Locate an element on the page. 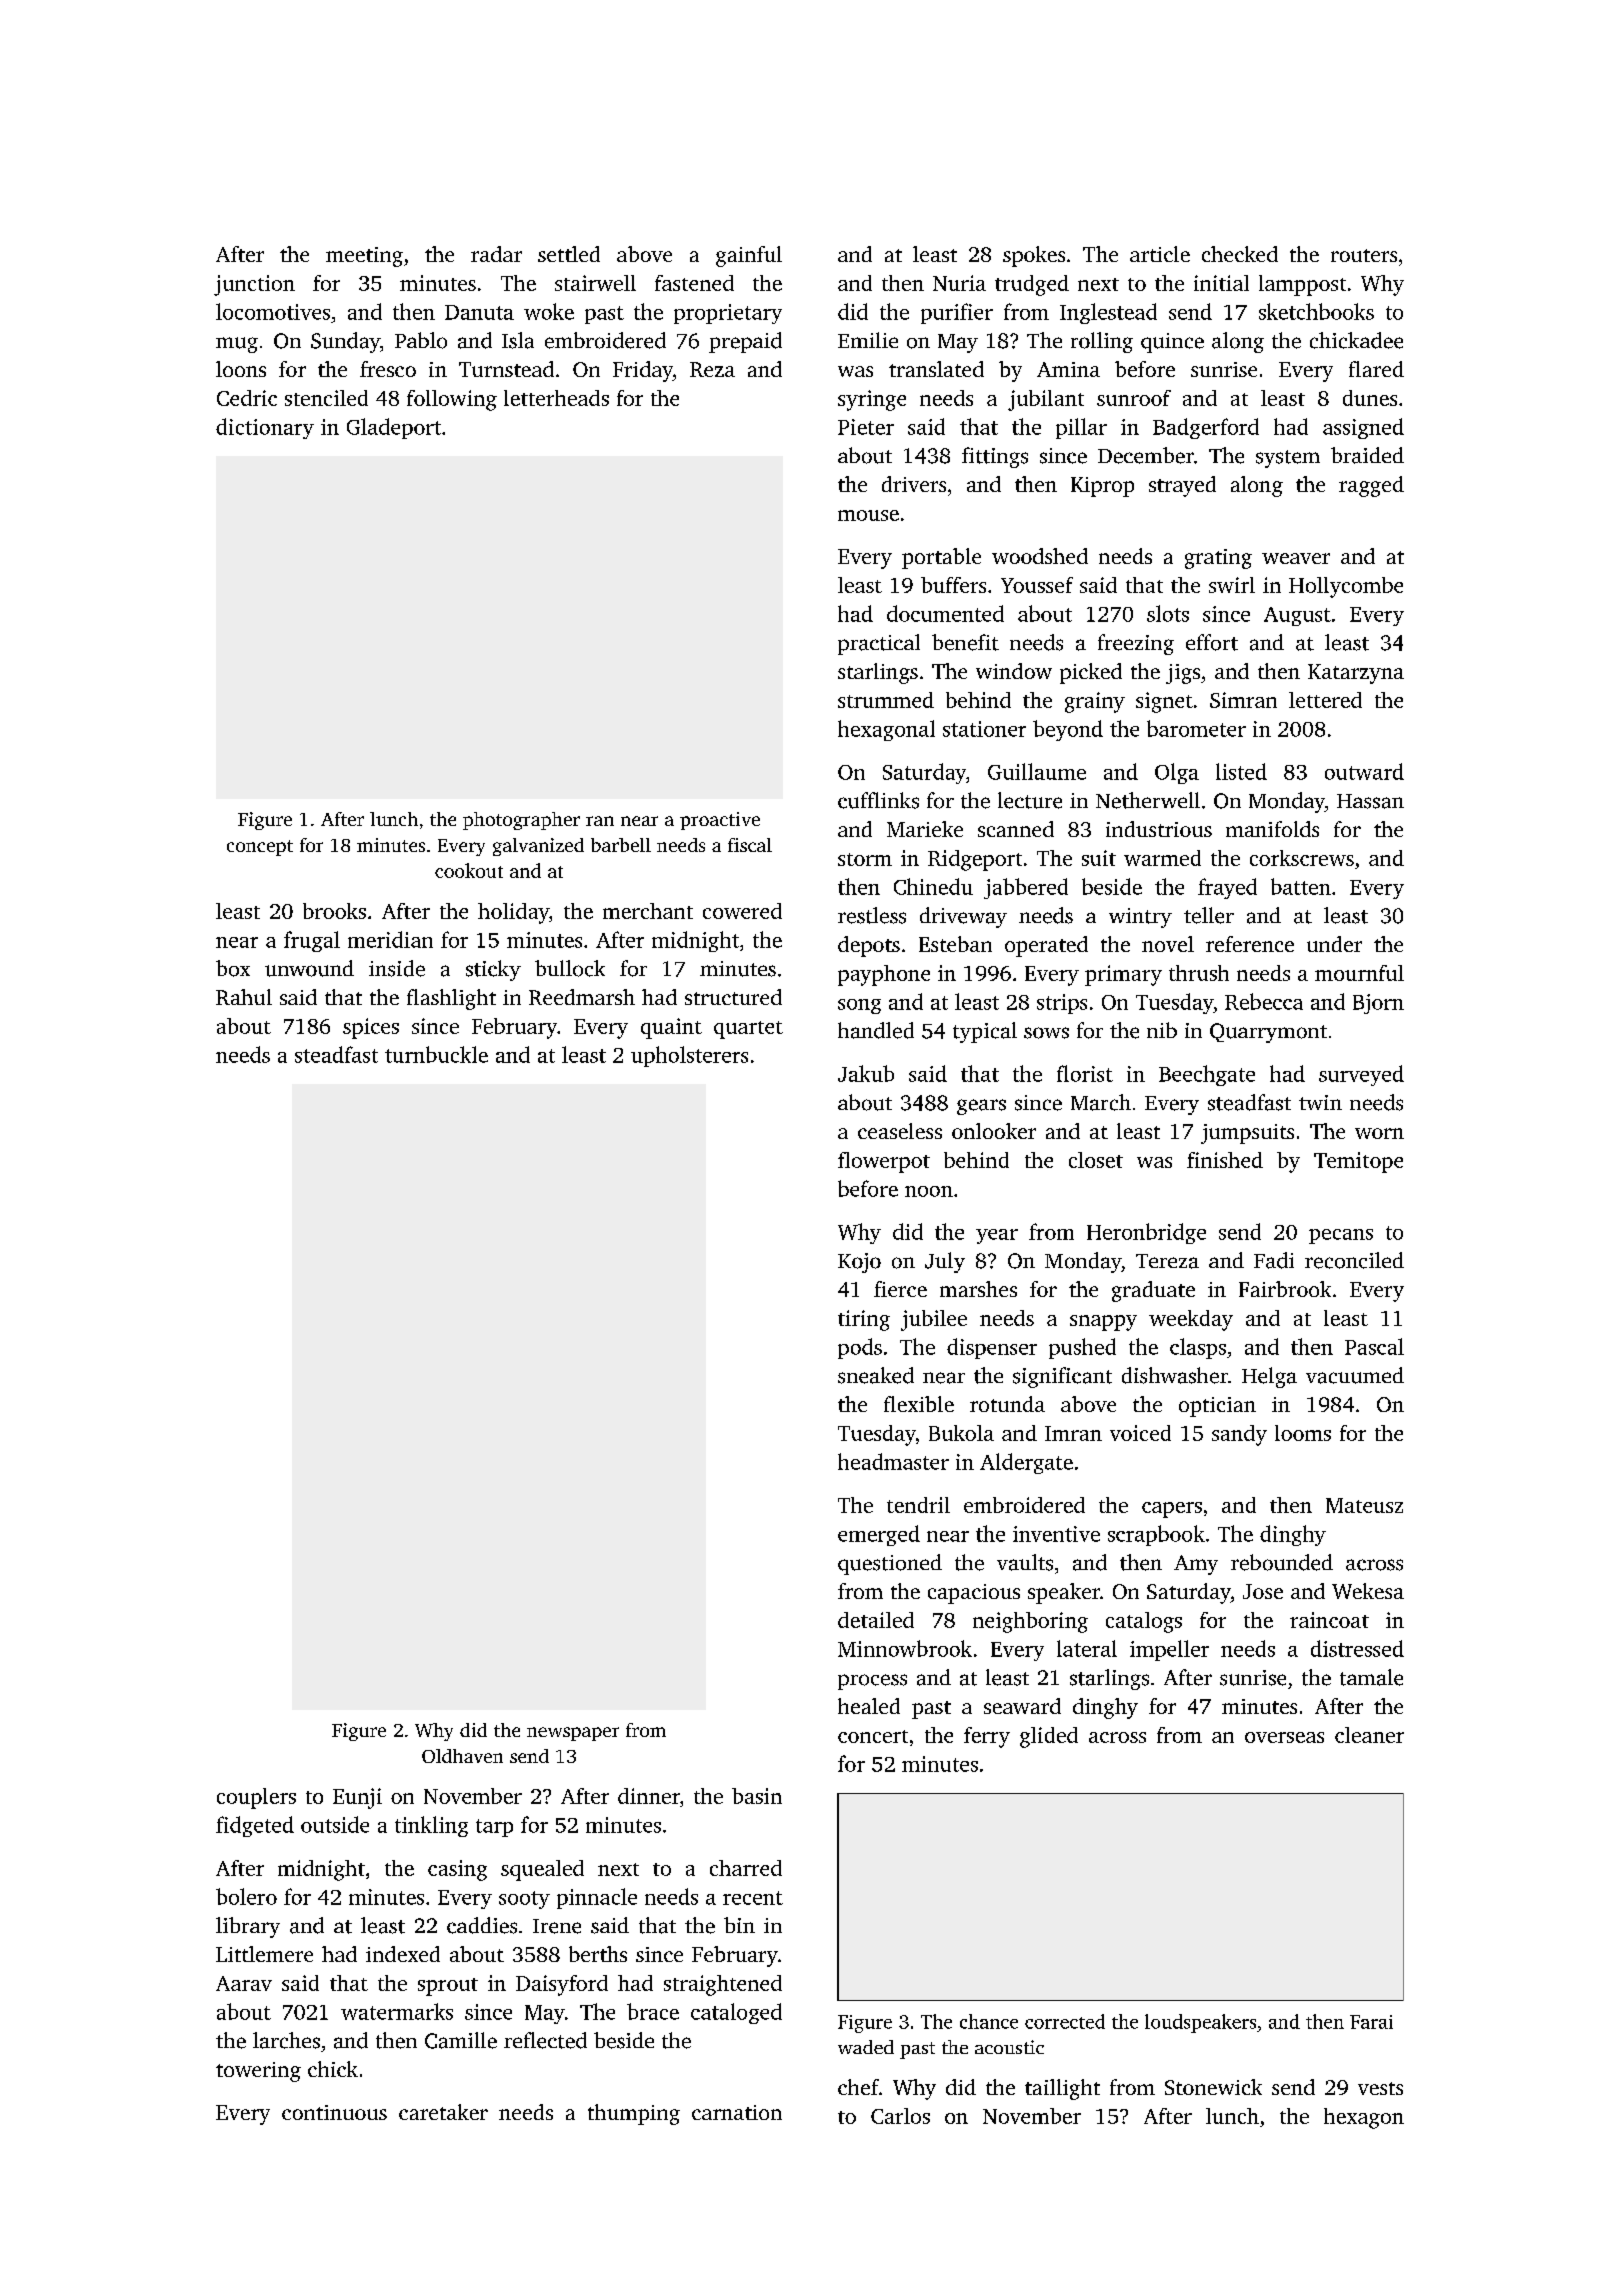 Image resolution: width=1620 pixels, height=2292 pixels. Oldhaven is located at coordinates (462, 1756).
